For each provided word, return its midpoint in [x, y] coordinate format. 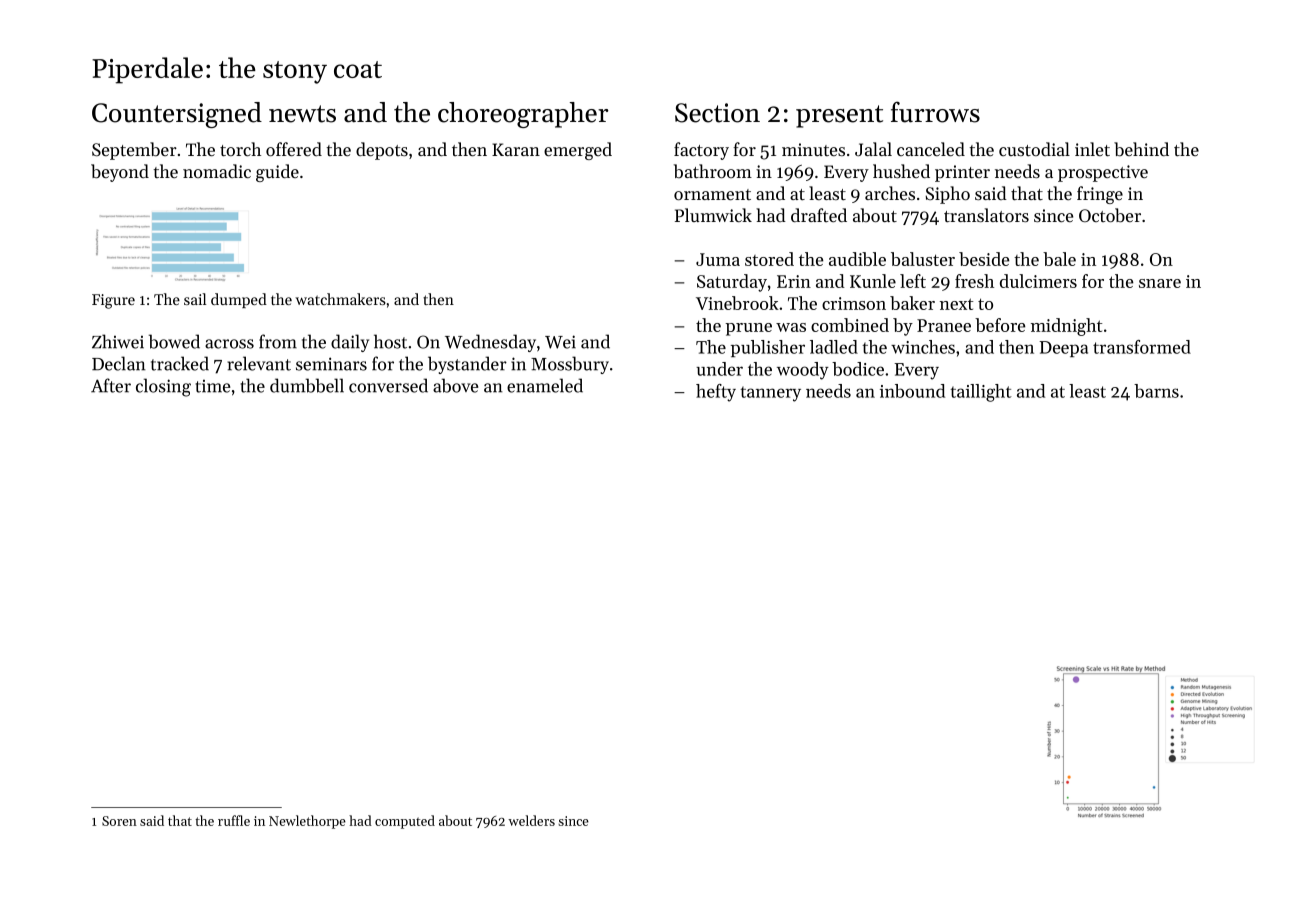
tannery [770, 394]
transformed [1142, 347]
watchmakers [340, 299]
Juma [718, 259]
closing [163, 387]
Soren [119, 821]
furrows [935, 112]
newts [302, 114]
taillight [981, 393]
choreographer [523, 115]
